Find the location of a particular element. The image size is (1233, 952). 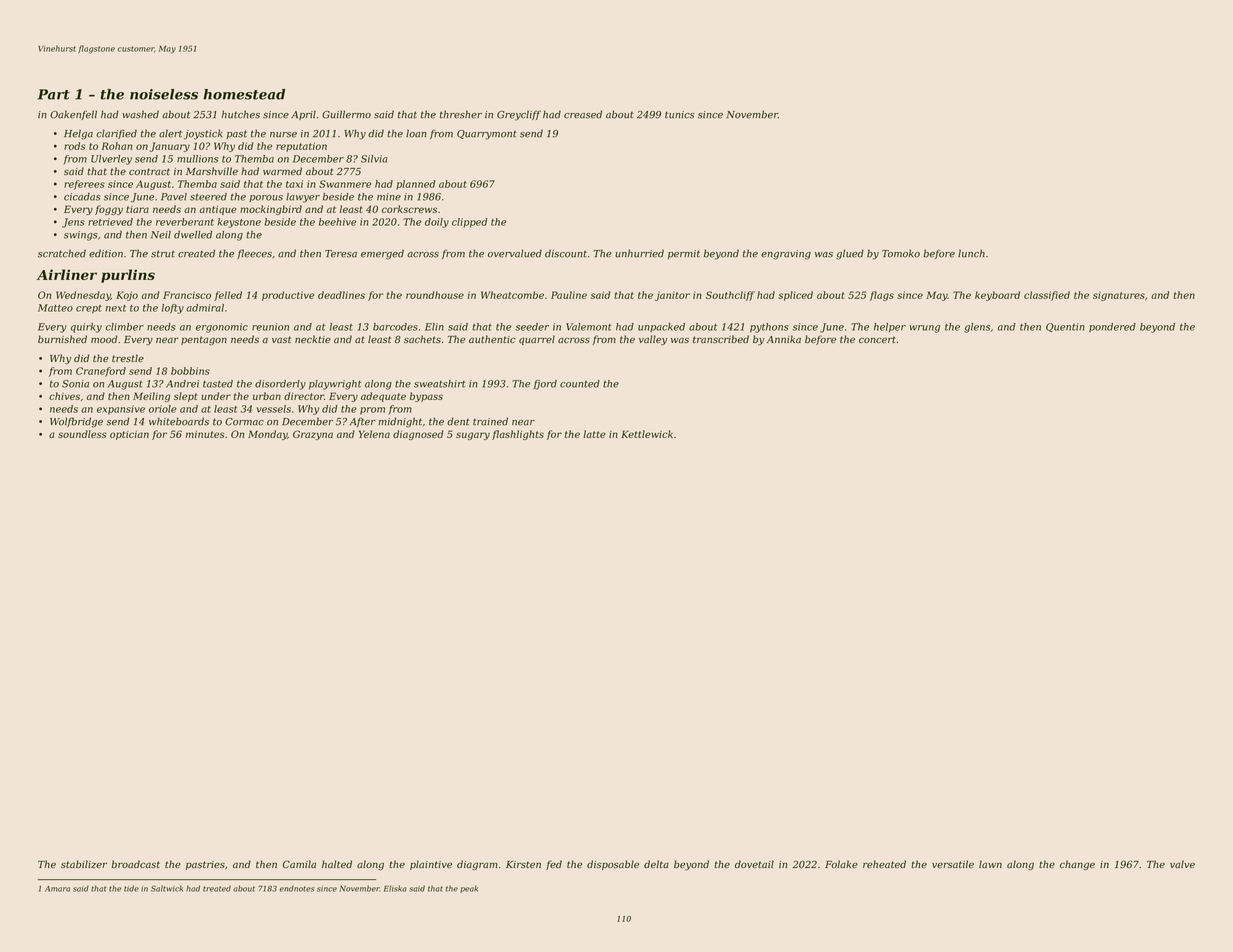

sugary is located at coordinates (473, 436).
